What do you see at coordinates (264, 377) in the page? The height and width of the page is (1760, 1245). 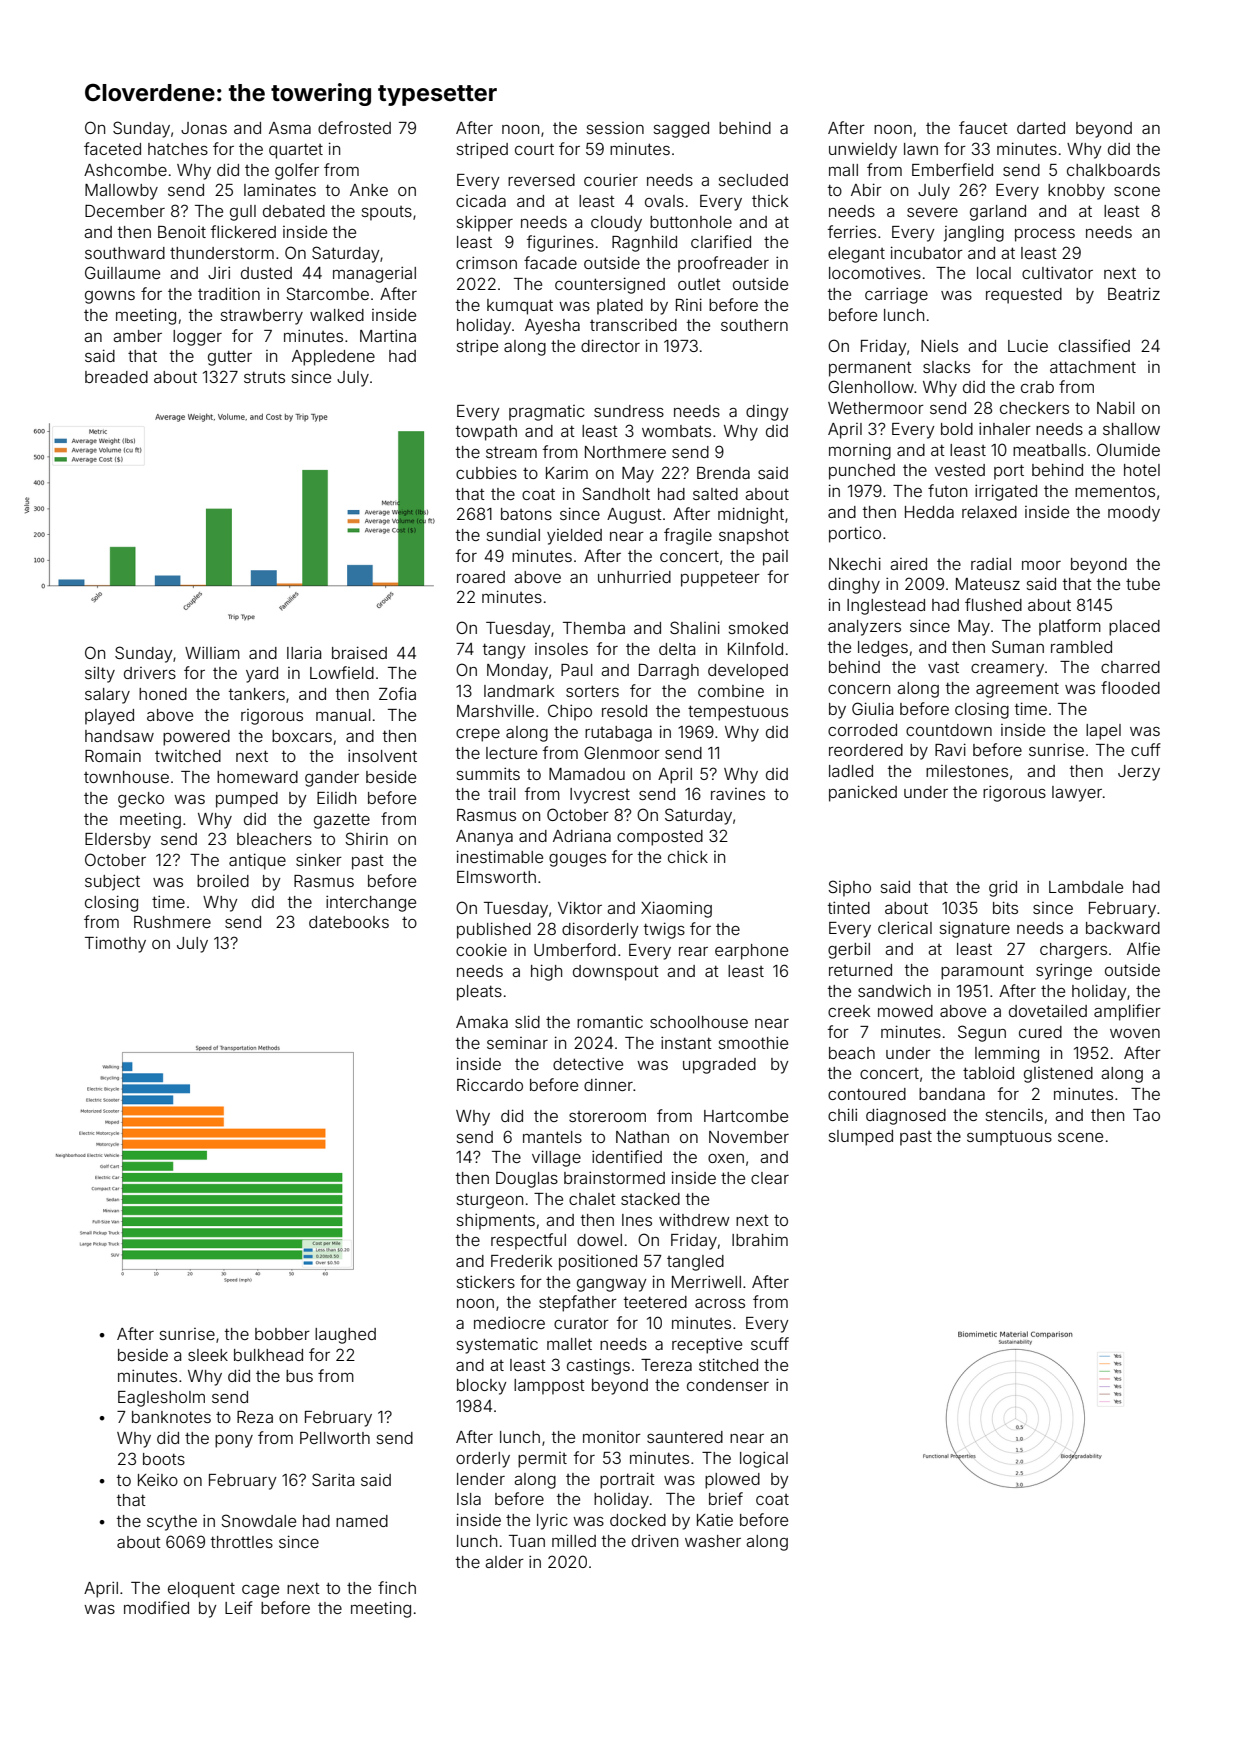 I see `struts` at bounding box center [264, 377].
